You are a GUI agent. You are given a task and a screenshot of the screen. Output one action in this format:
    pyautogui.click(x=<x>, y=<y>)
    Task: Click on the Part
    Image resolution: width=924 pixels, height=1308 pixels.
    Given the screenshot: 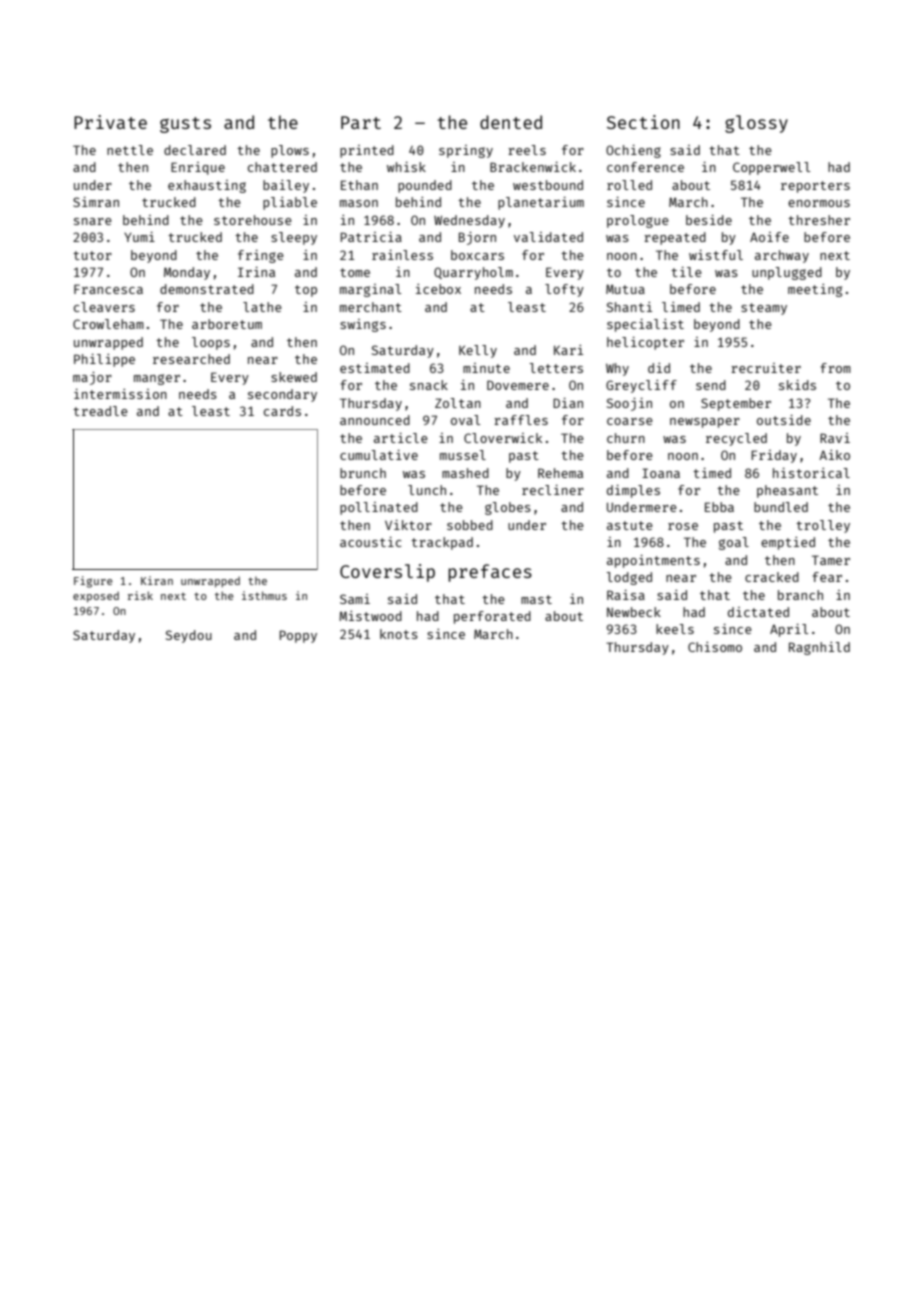 What is the action you would take?
    pyautogui.click(x=361, y=122)
